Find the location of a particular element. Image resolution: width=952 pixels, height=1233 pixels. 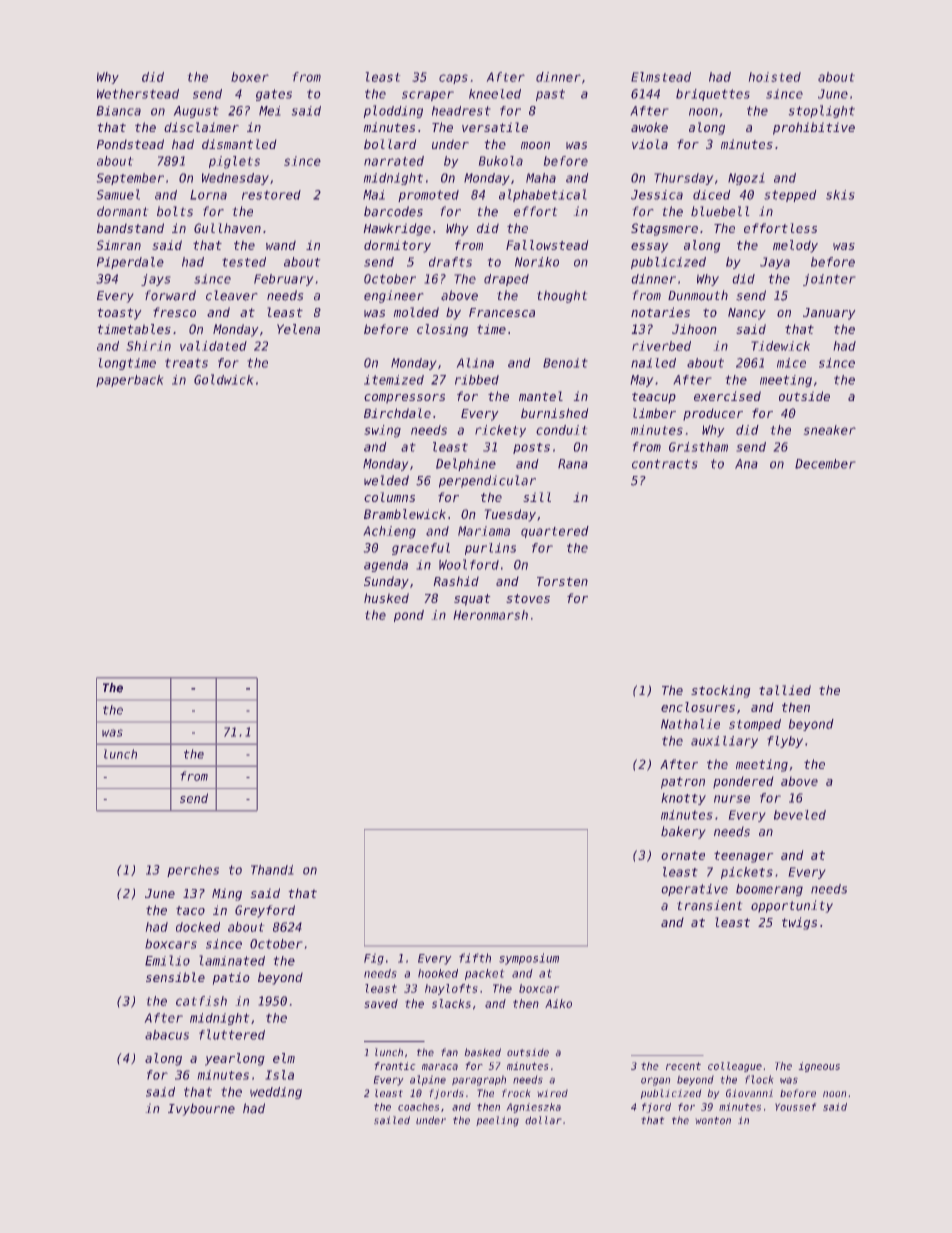

Elmstead is located at coordinates (661, 77).
